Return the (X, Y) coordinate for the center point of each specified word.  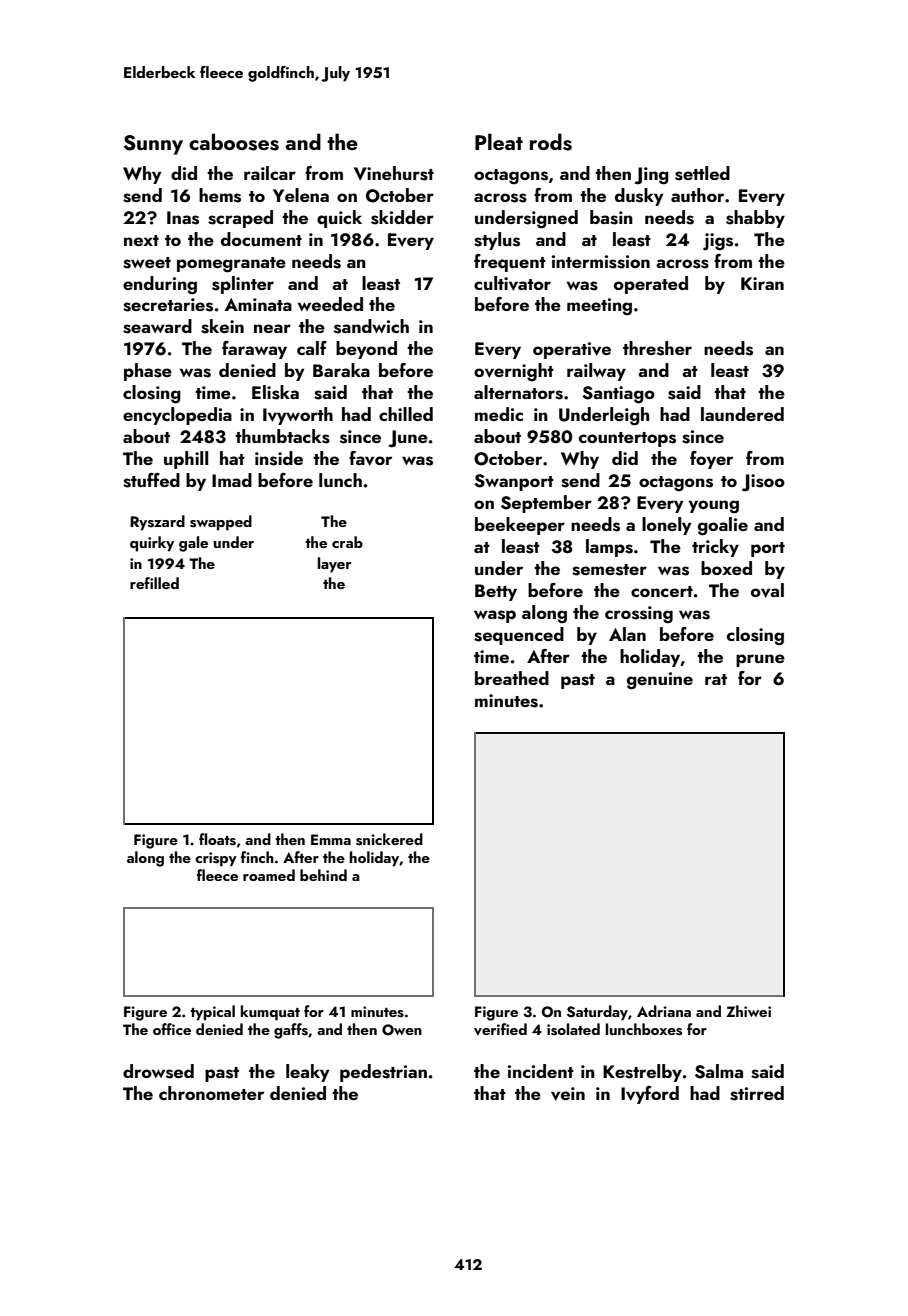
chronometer (211, 1093)
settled (702, 173)
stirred (757, 1093)
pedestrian (383, 1073)
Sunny (153, 145)
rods (551, 142)
